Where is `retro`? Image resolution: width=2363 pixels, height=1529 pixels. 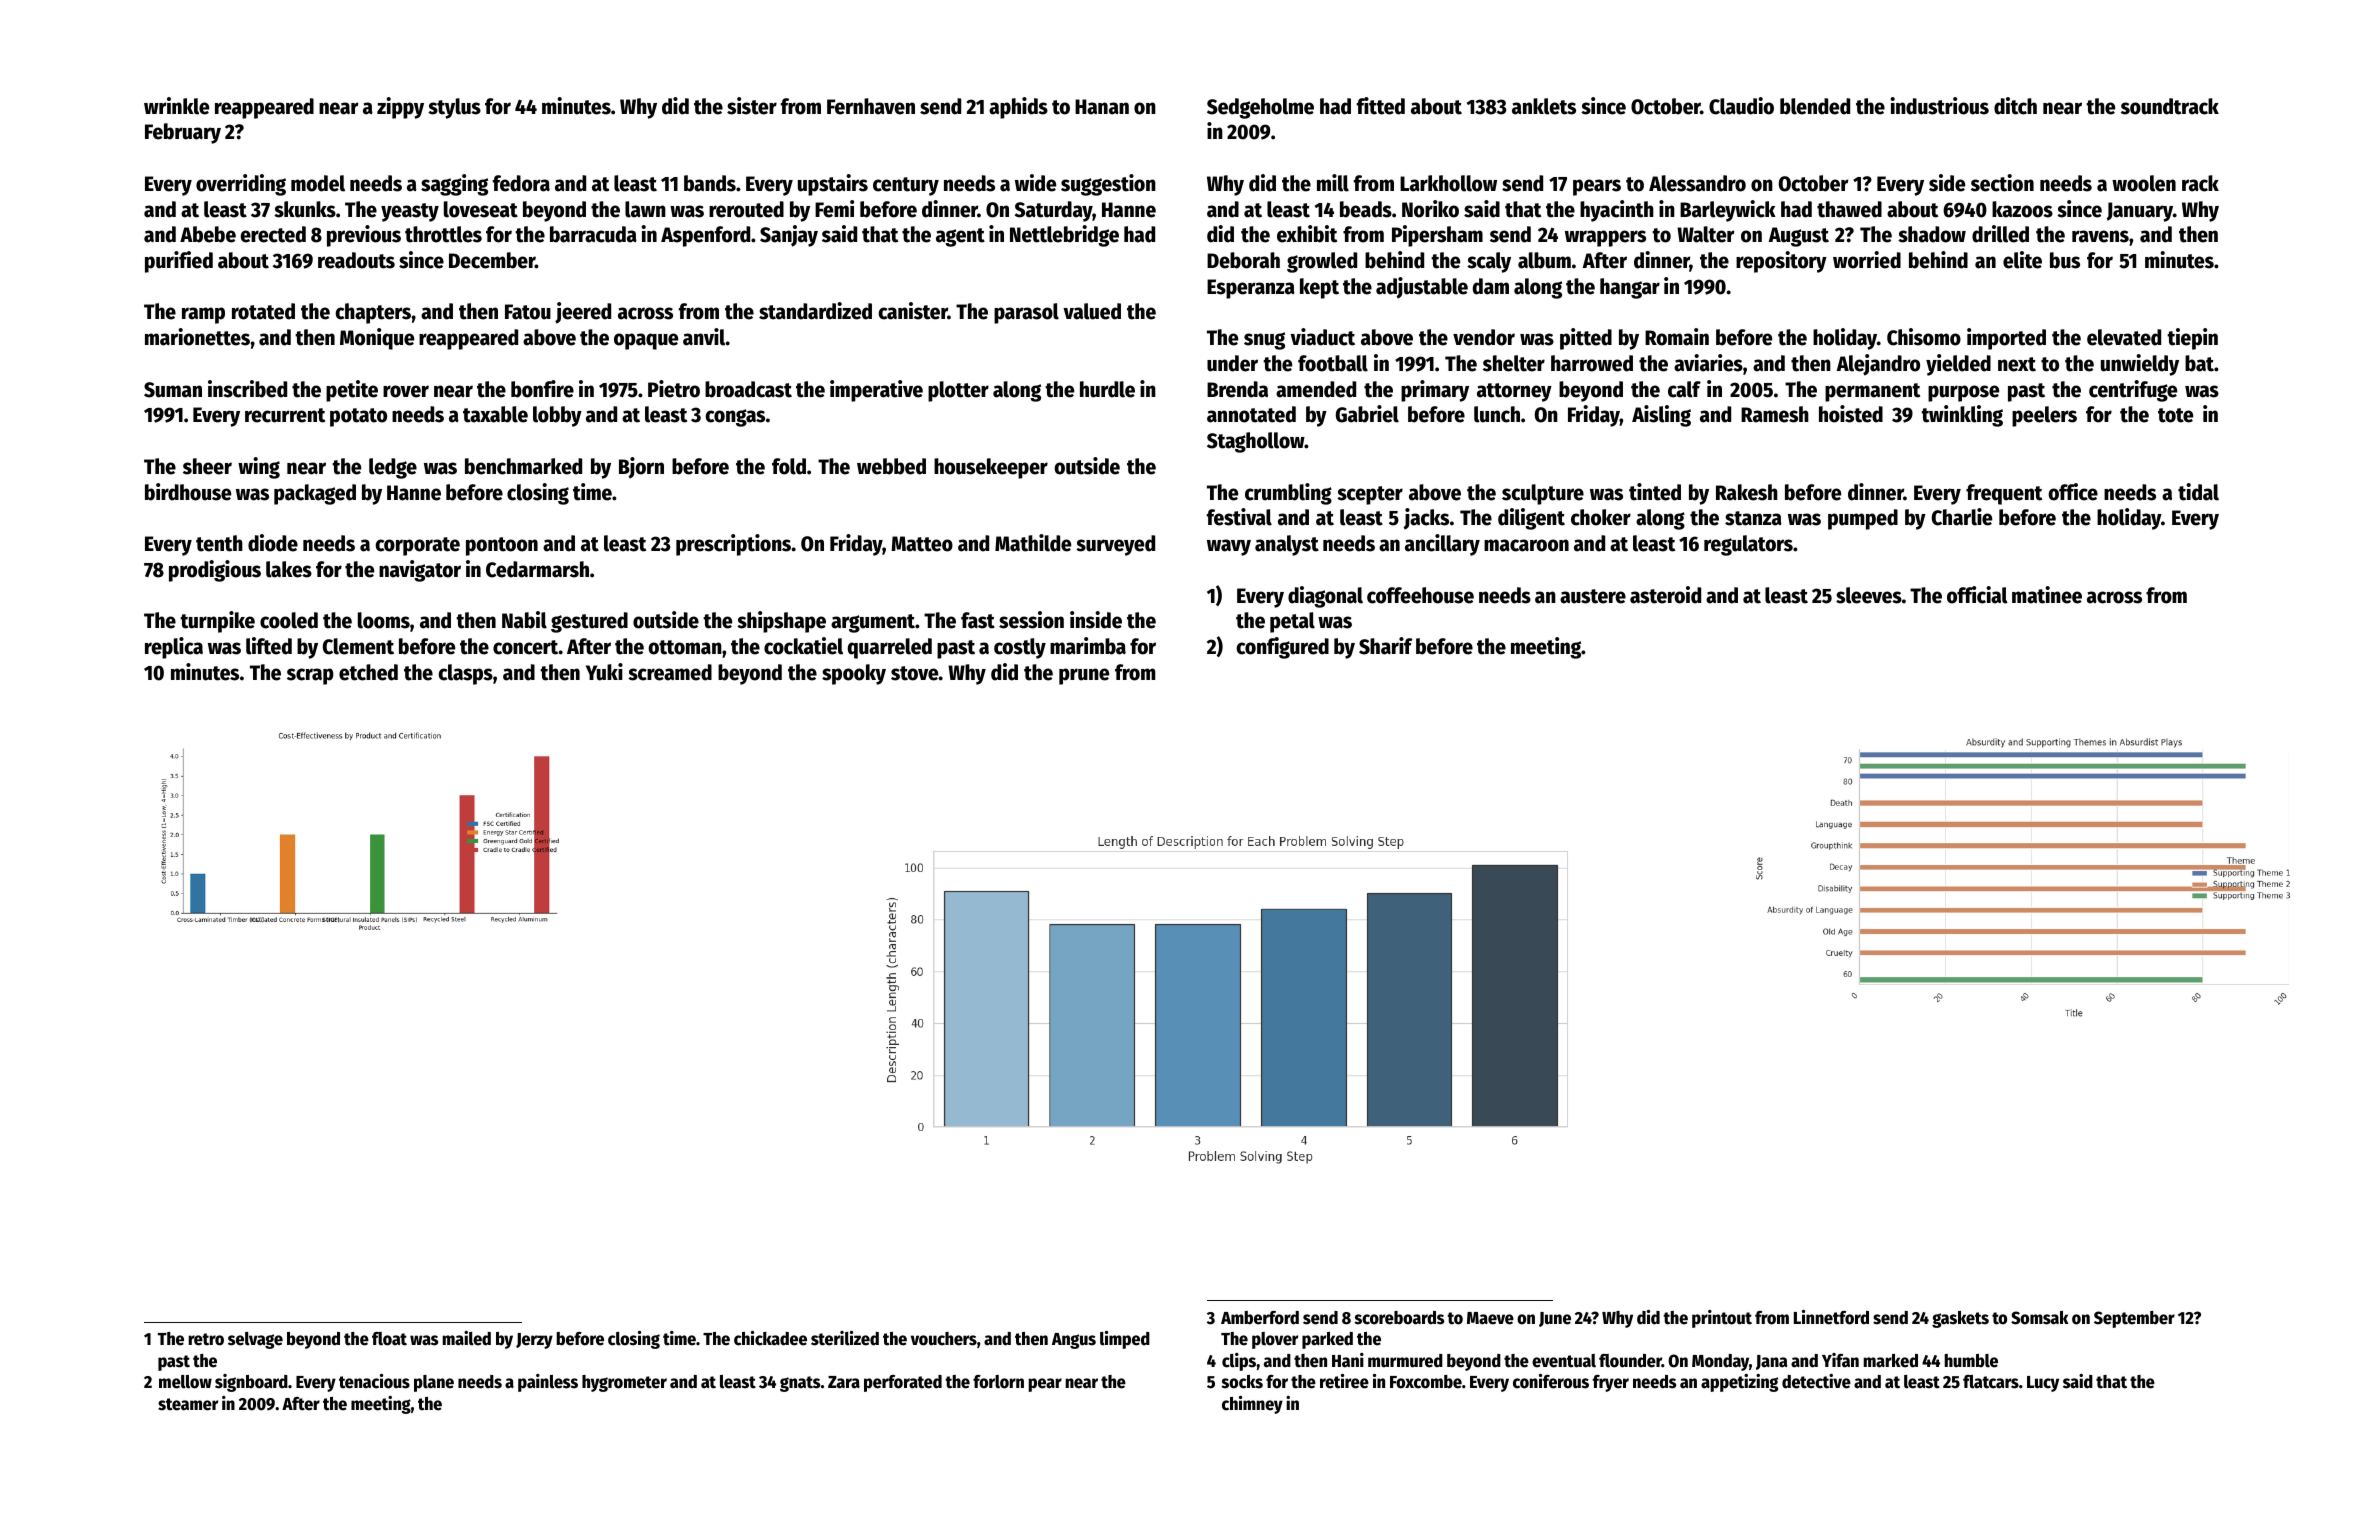 retro is located at coordinates (206, 1339).
